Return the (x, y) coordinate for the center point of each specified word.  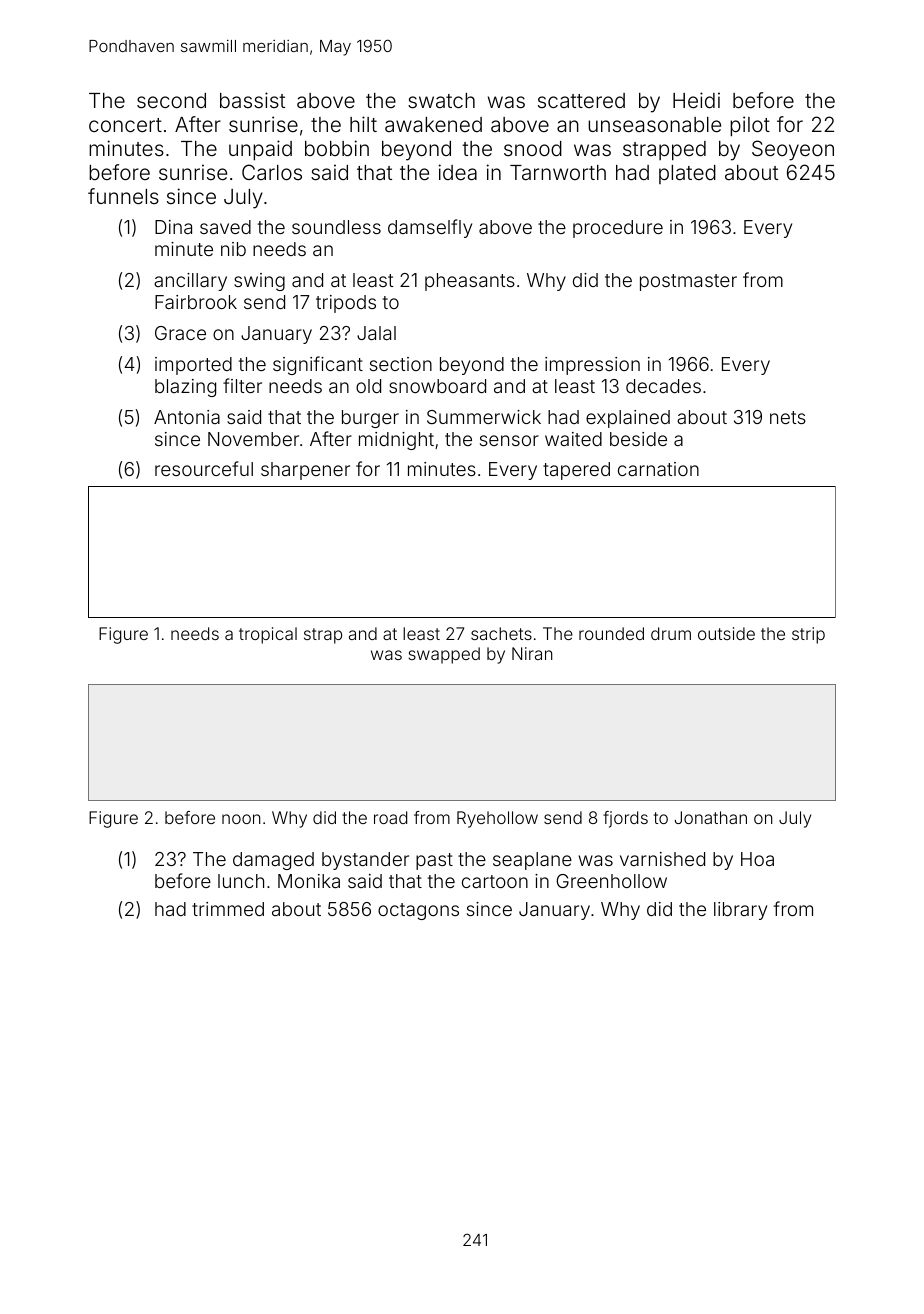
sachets (501, 633)
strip (808, 635)
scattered (581, 100)
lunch (241, 881)
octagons (418, 911)
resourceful (204, 468)
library (740, 911)
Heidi (696, 100)
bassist (252, 100)
